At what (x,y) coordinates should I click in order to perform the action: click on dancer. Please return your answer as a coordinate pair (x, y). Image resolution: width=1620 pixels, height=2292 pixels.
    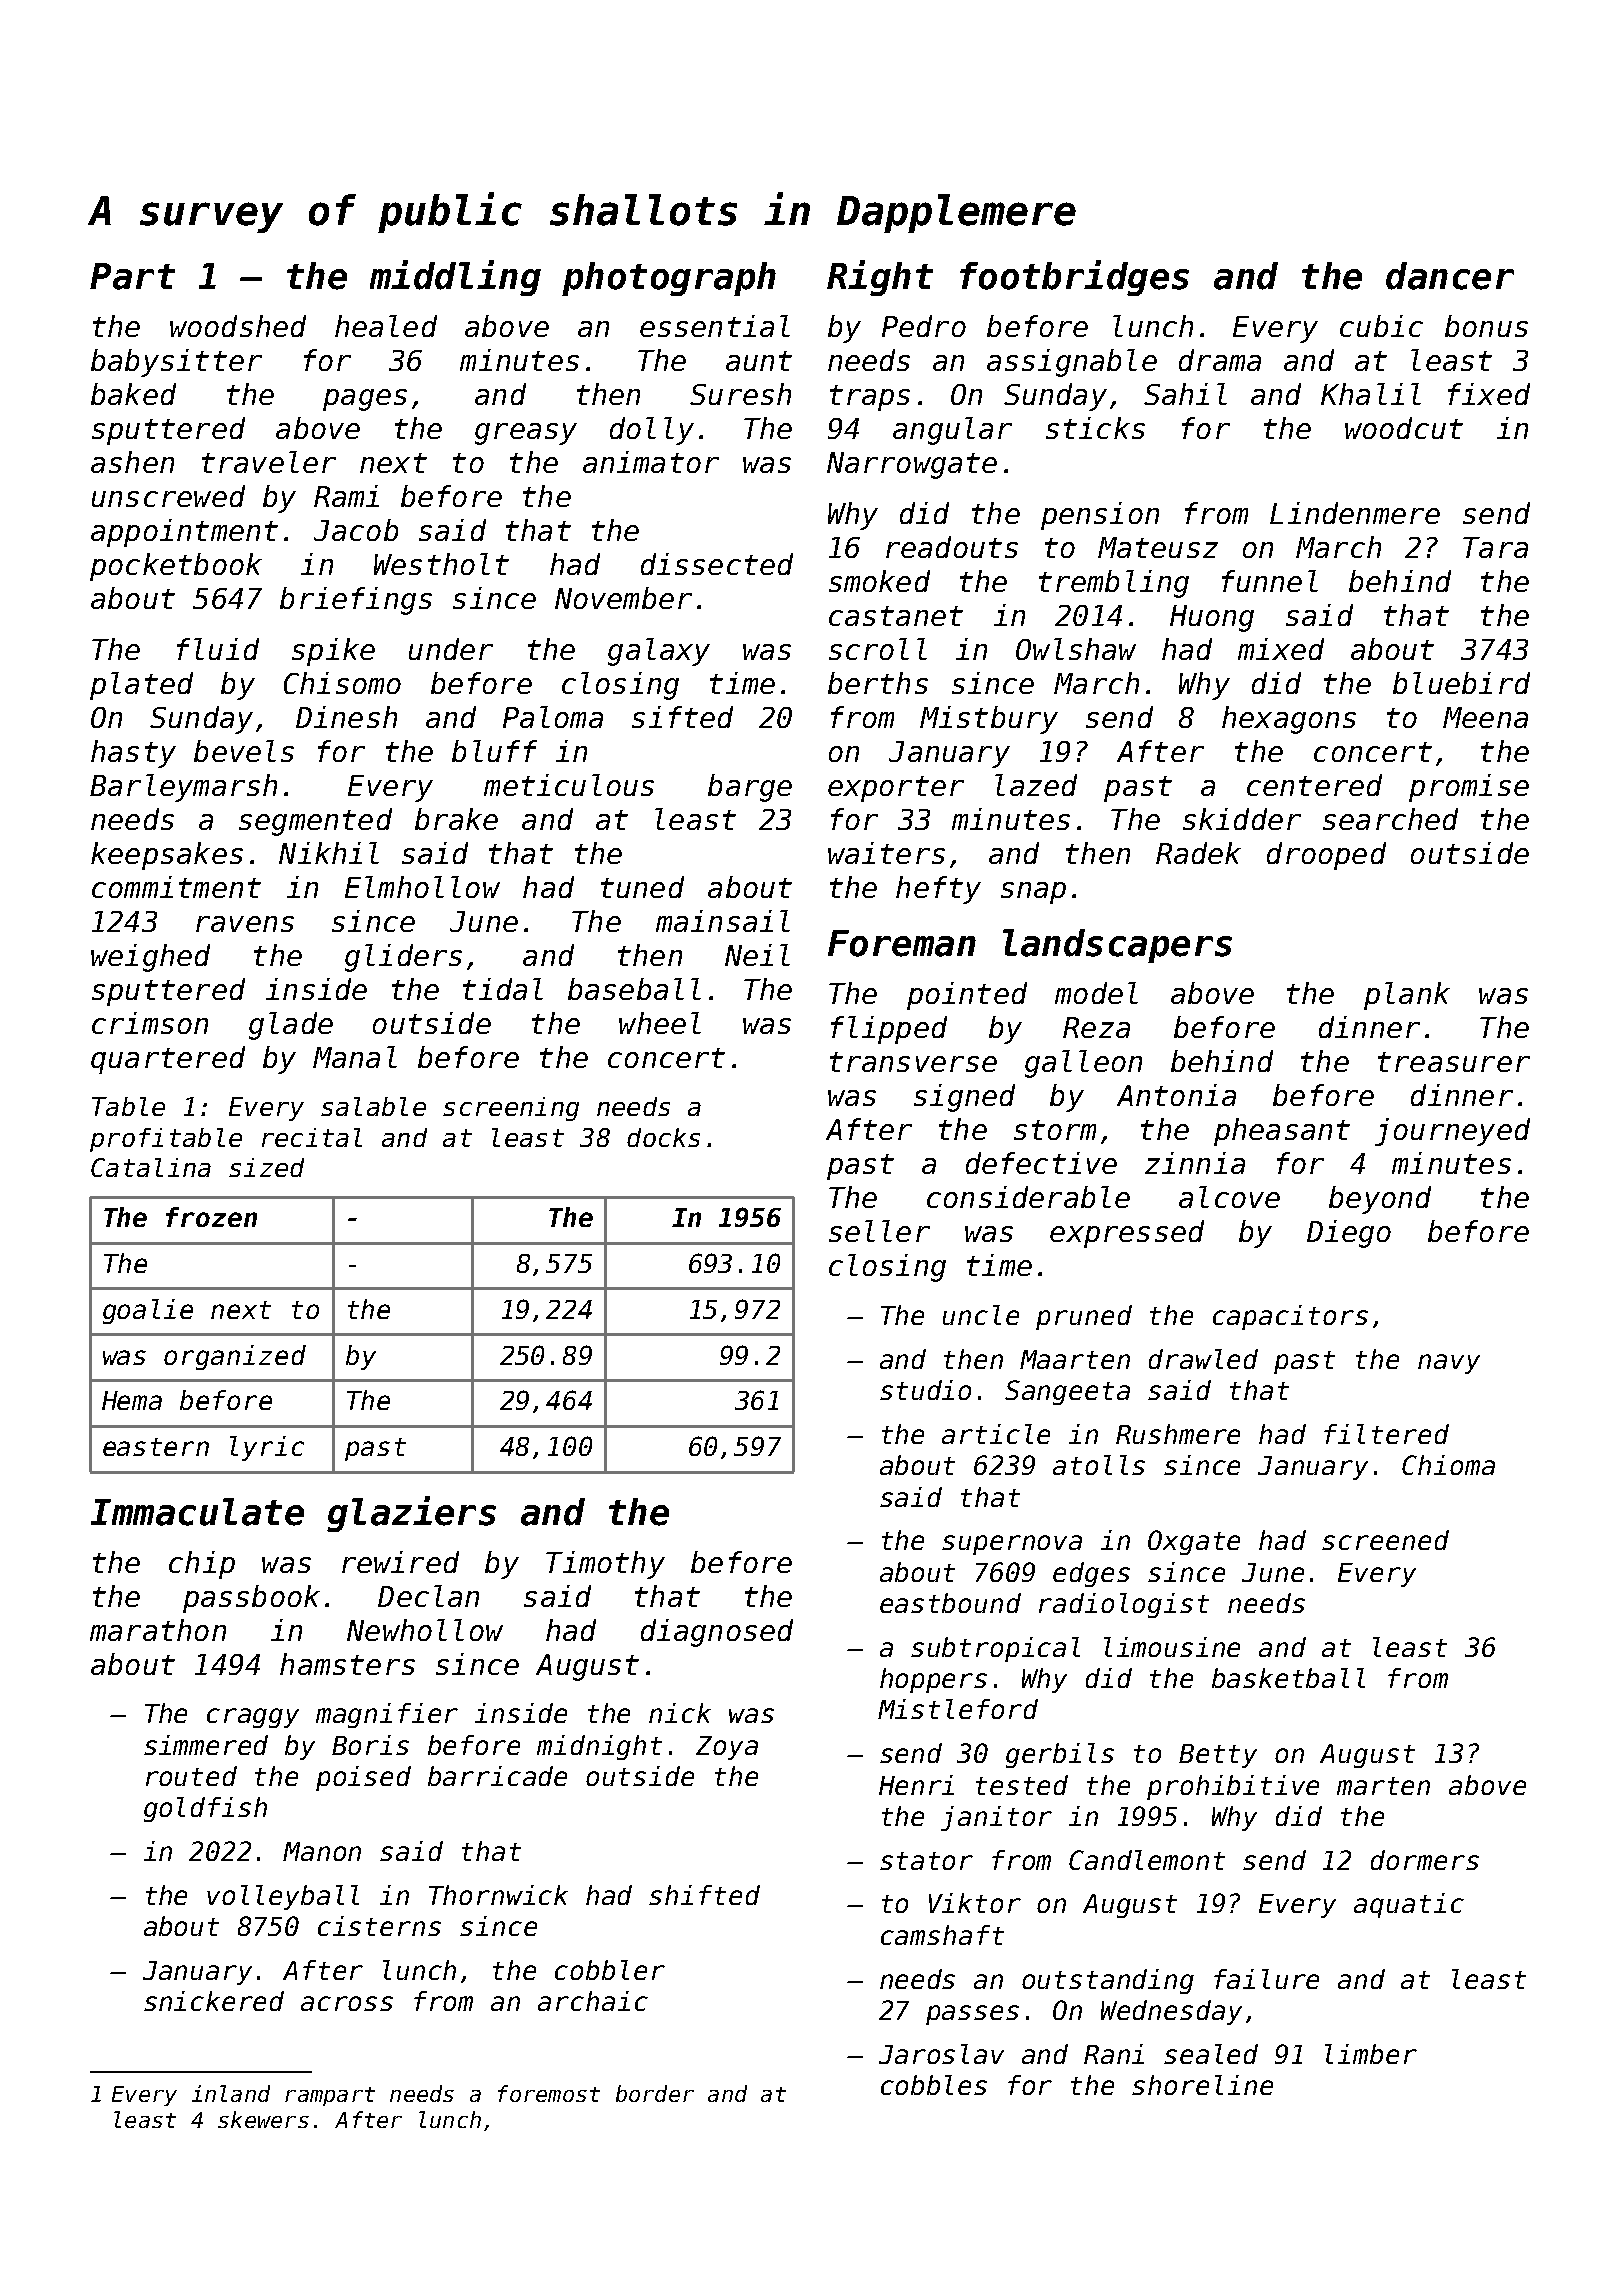
    Looking at the image, I should click on (1450, 276).
